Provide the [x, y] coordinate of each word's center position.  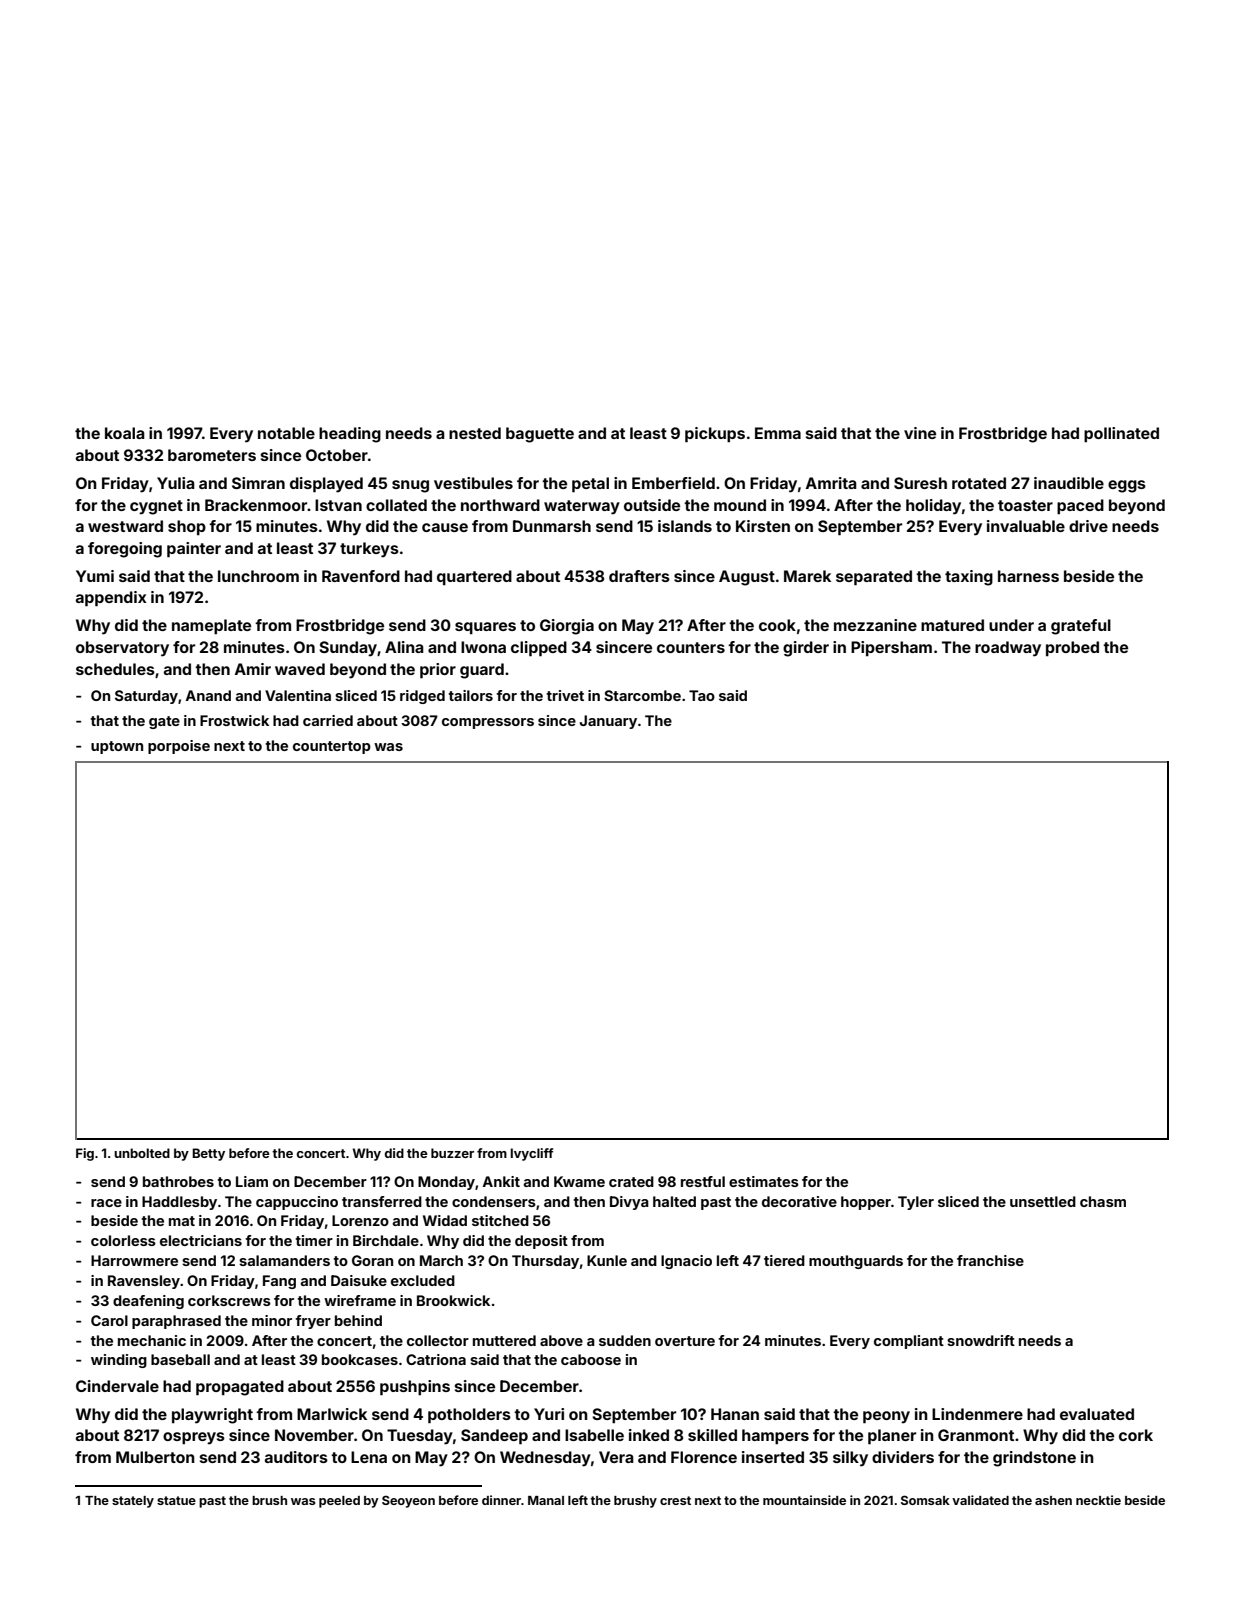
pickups [715, 434]
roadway [1008, 649]
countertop [332, 747]
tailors [470, 695]
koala [125, 433]
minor [272, 1320]
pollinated [1121, 434]
